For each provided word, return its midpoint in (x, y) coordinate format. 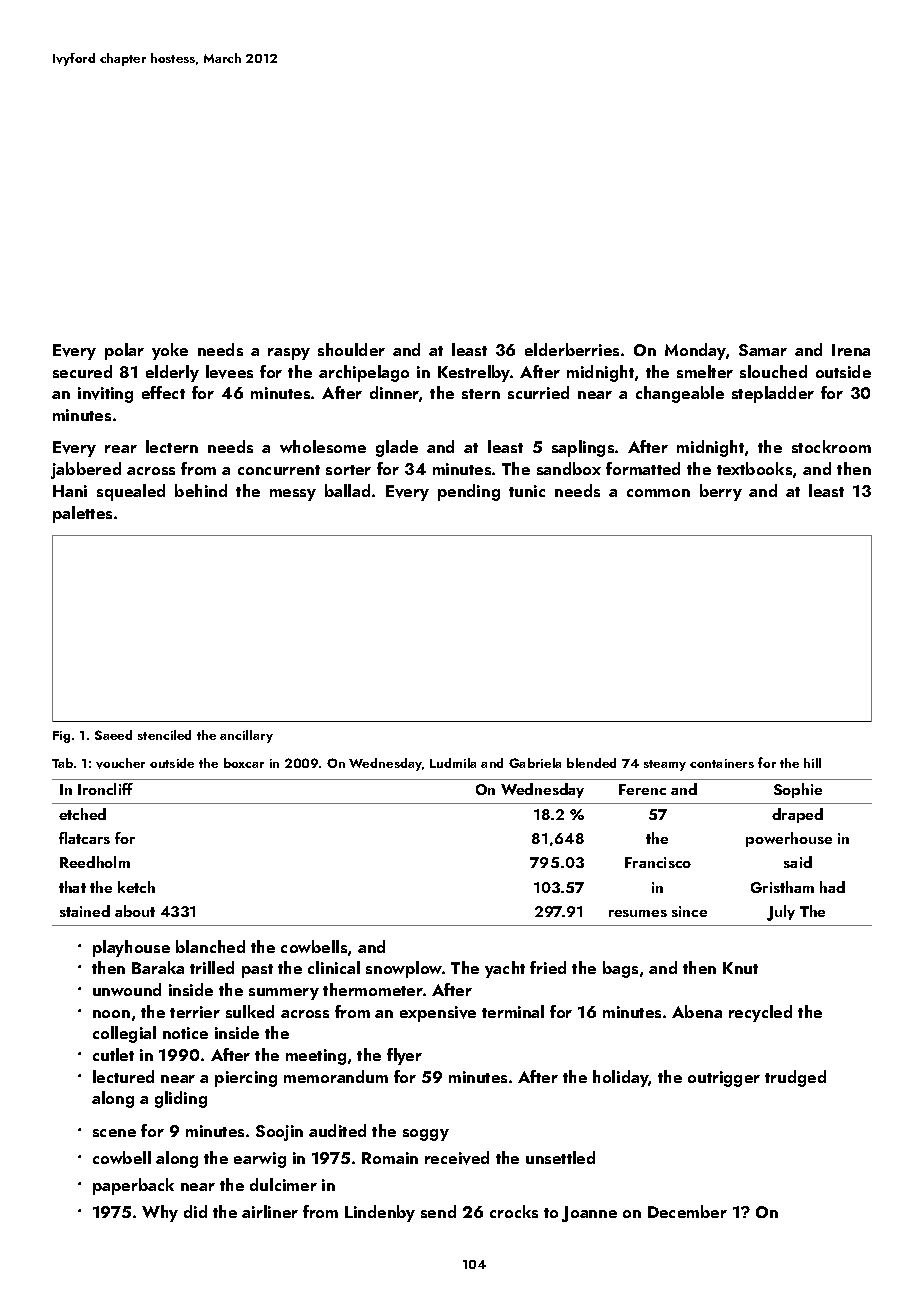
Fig (61, 737)
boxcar (244, 763)
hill (812, 763)
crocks (514, 1211)
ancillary (246, 736)
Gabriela (535, 763)
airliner (270, 1211)
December (687, 1211)
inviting (105, 395)
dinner (394, 392)
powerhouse (789, 839)
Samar (763, 350)
